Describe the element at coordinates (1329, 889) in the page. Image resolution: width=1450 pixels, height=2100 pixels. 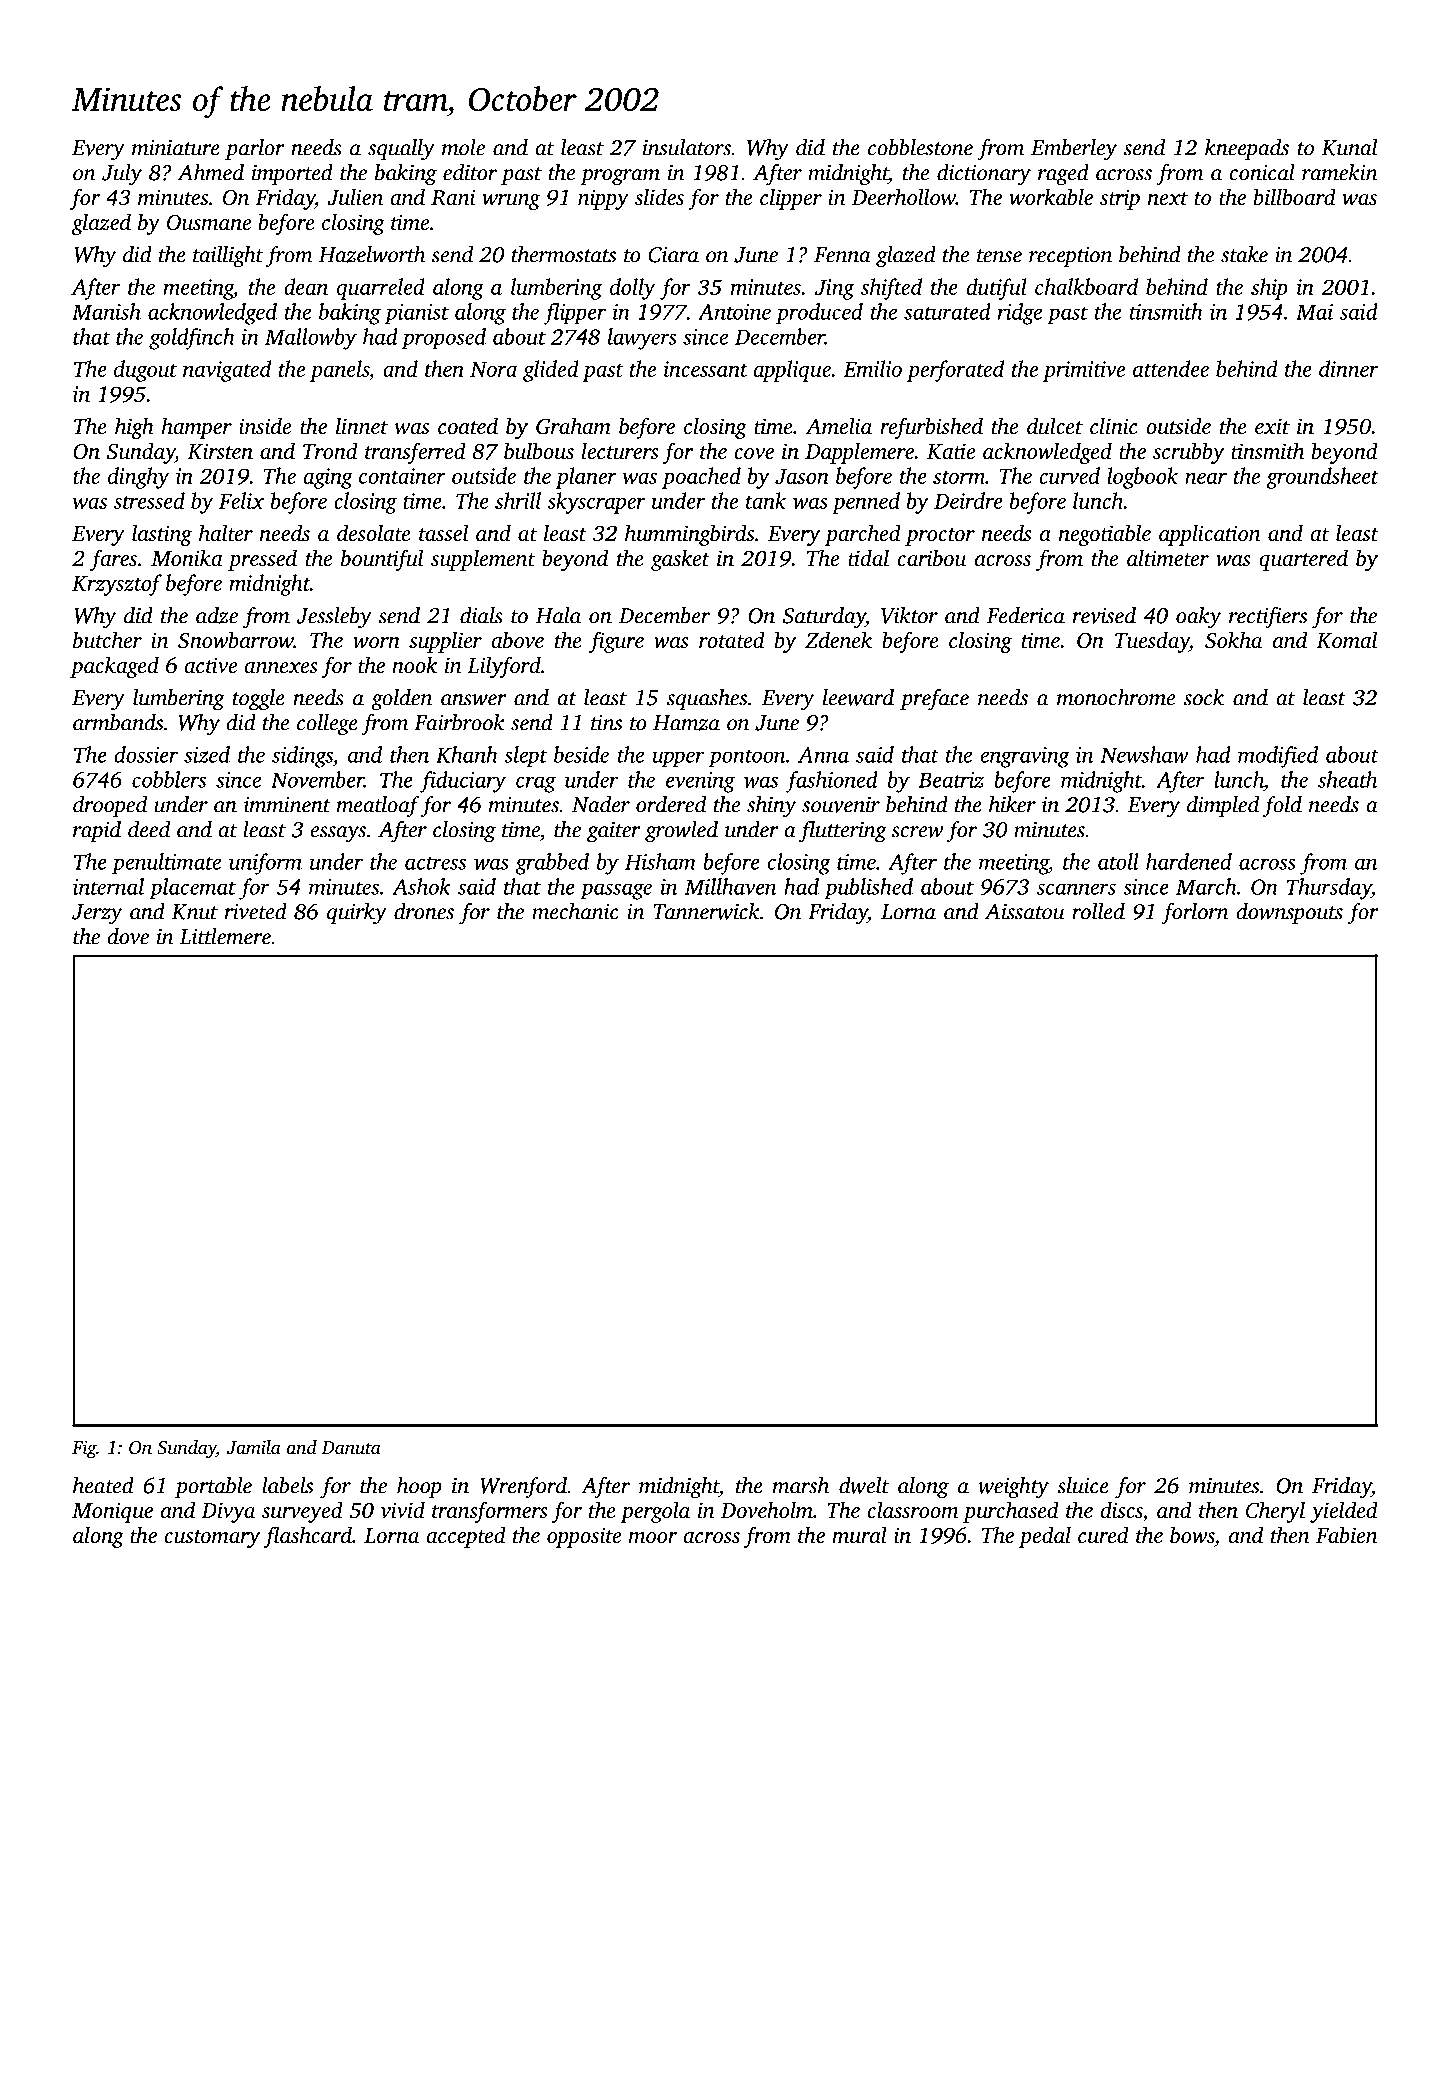
I see `Thursday` at that location.
